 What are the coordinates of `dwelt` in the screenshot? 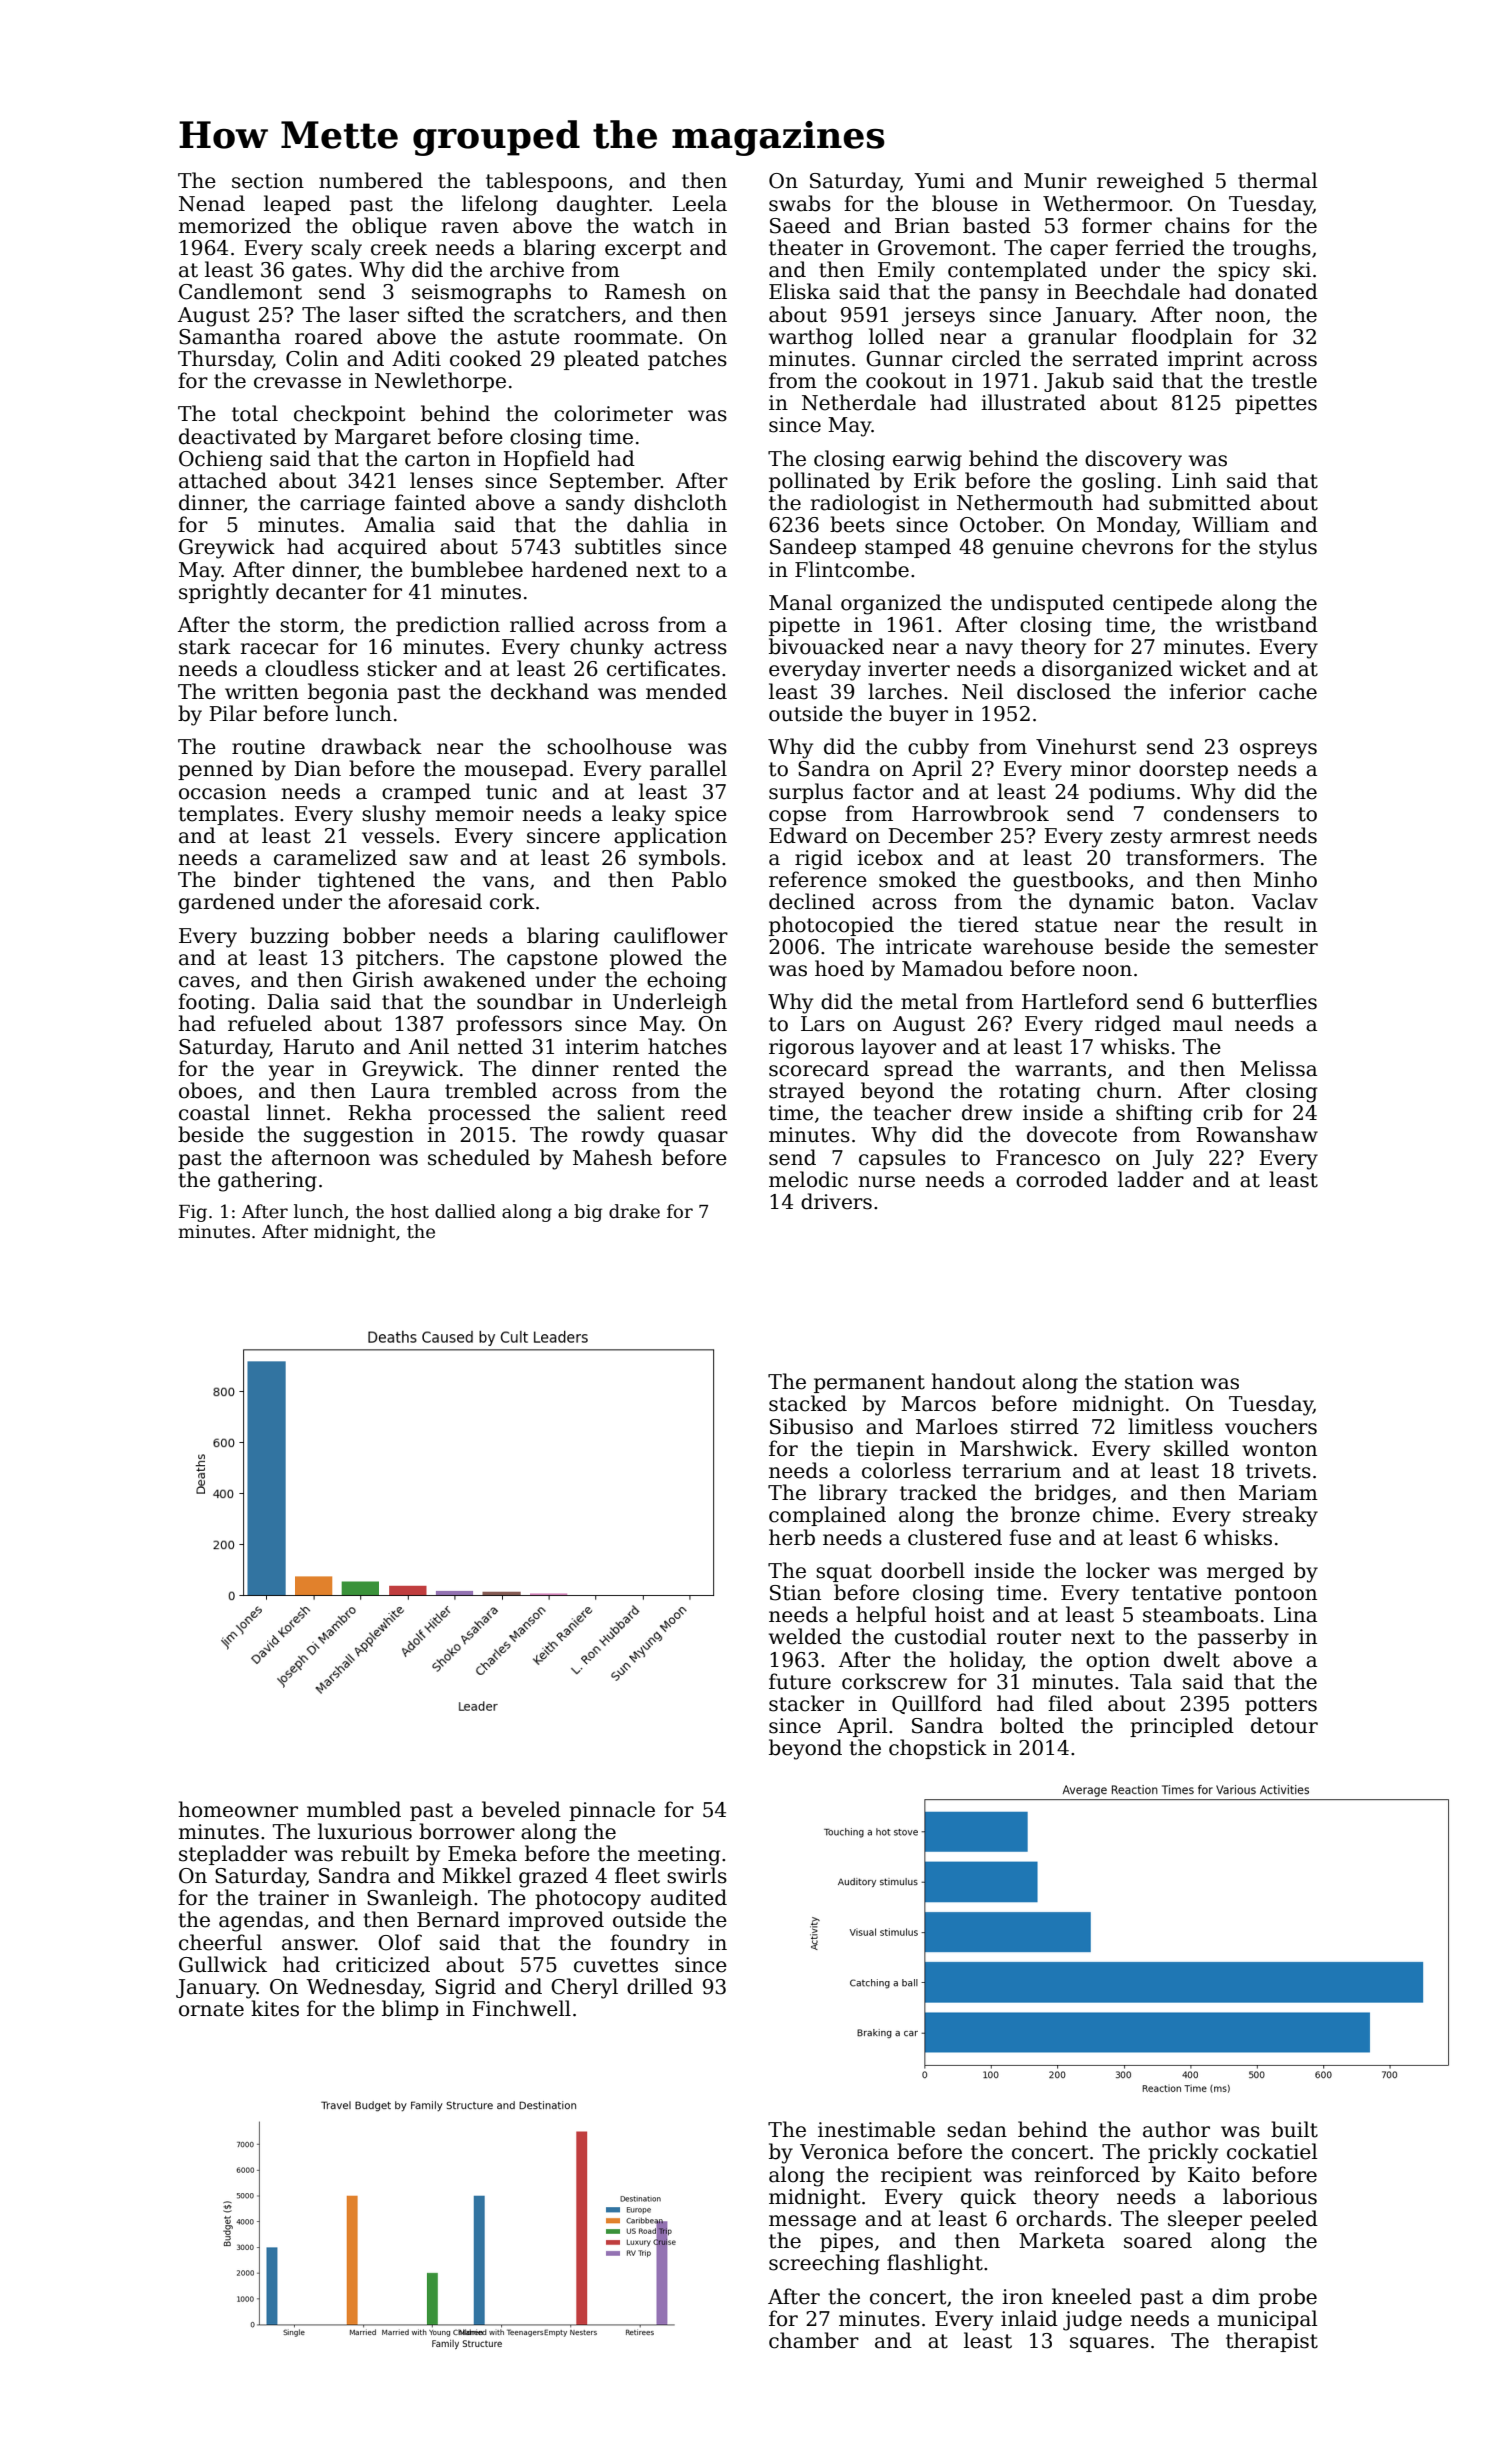 It's located at (1192, 1659).
